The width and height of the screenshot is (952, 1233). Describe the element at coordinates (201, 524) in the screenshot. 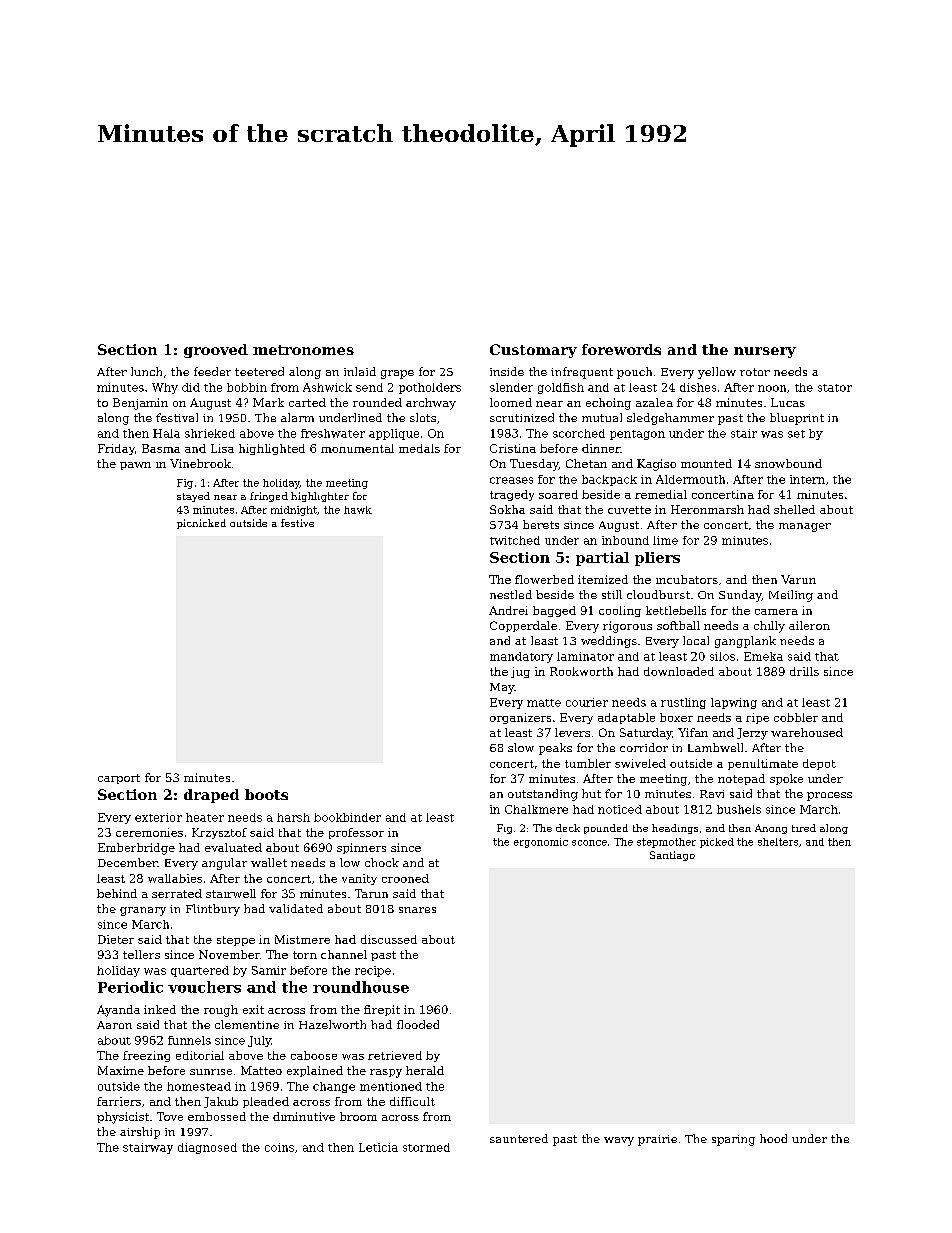

I see `picnicked` at that location.
